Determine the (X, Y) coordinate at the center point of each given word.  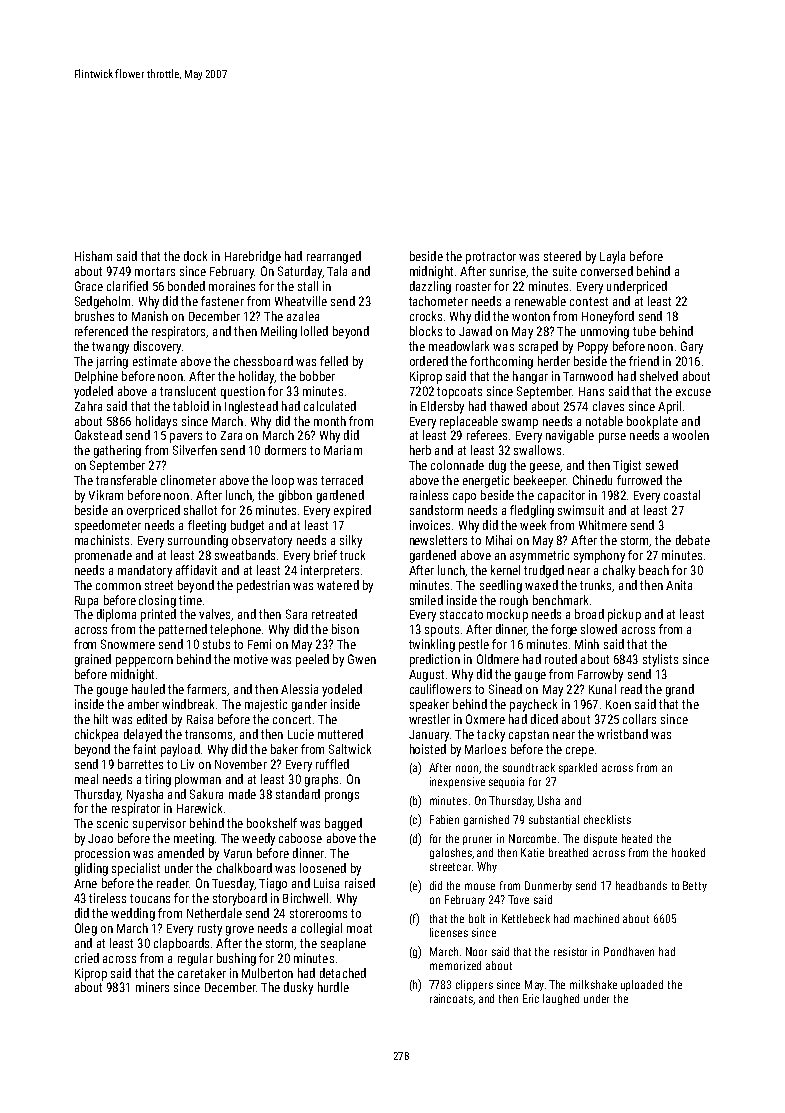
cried (87, 958)
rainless (429, 495)
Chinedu (592, 480)
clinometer (188, 480)
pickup (624, 615)
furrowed (639, 480)
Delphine (96, 377)
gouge (112, 692)
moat (359, 928)
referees (487, 435)
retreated (334, 614)
